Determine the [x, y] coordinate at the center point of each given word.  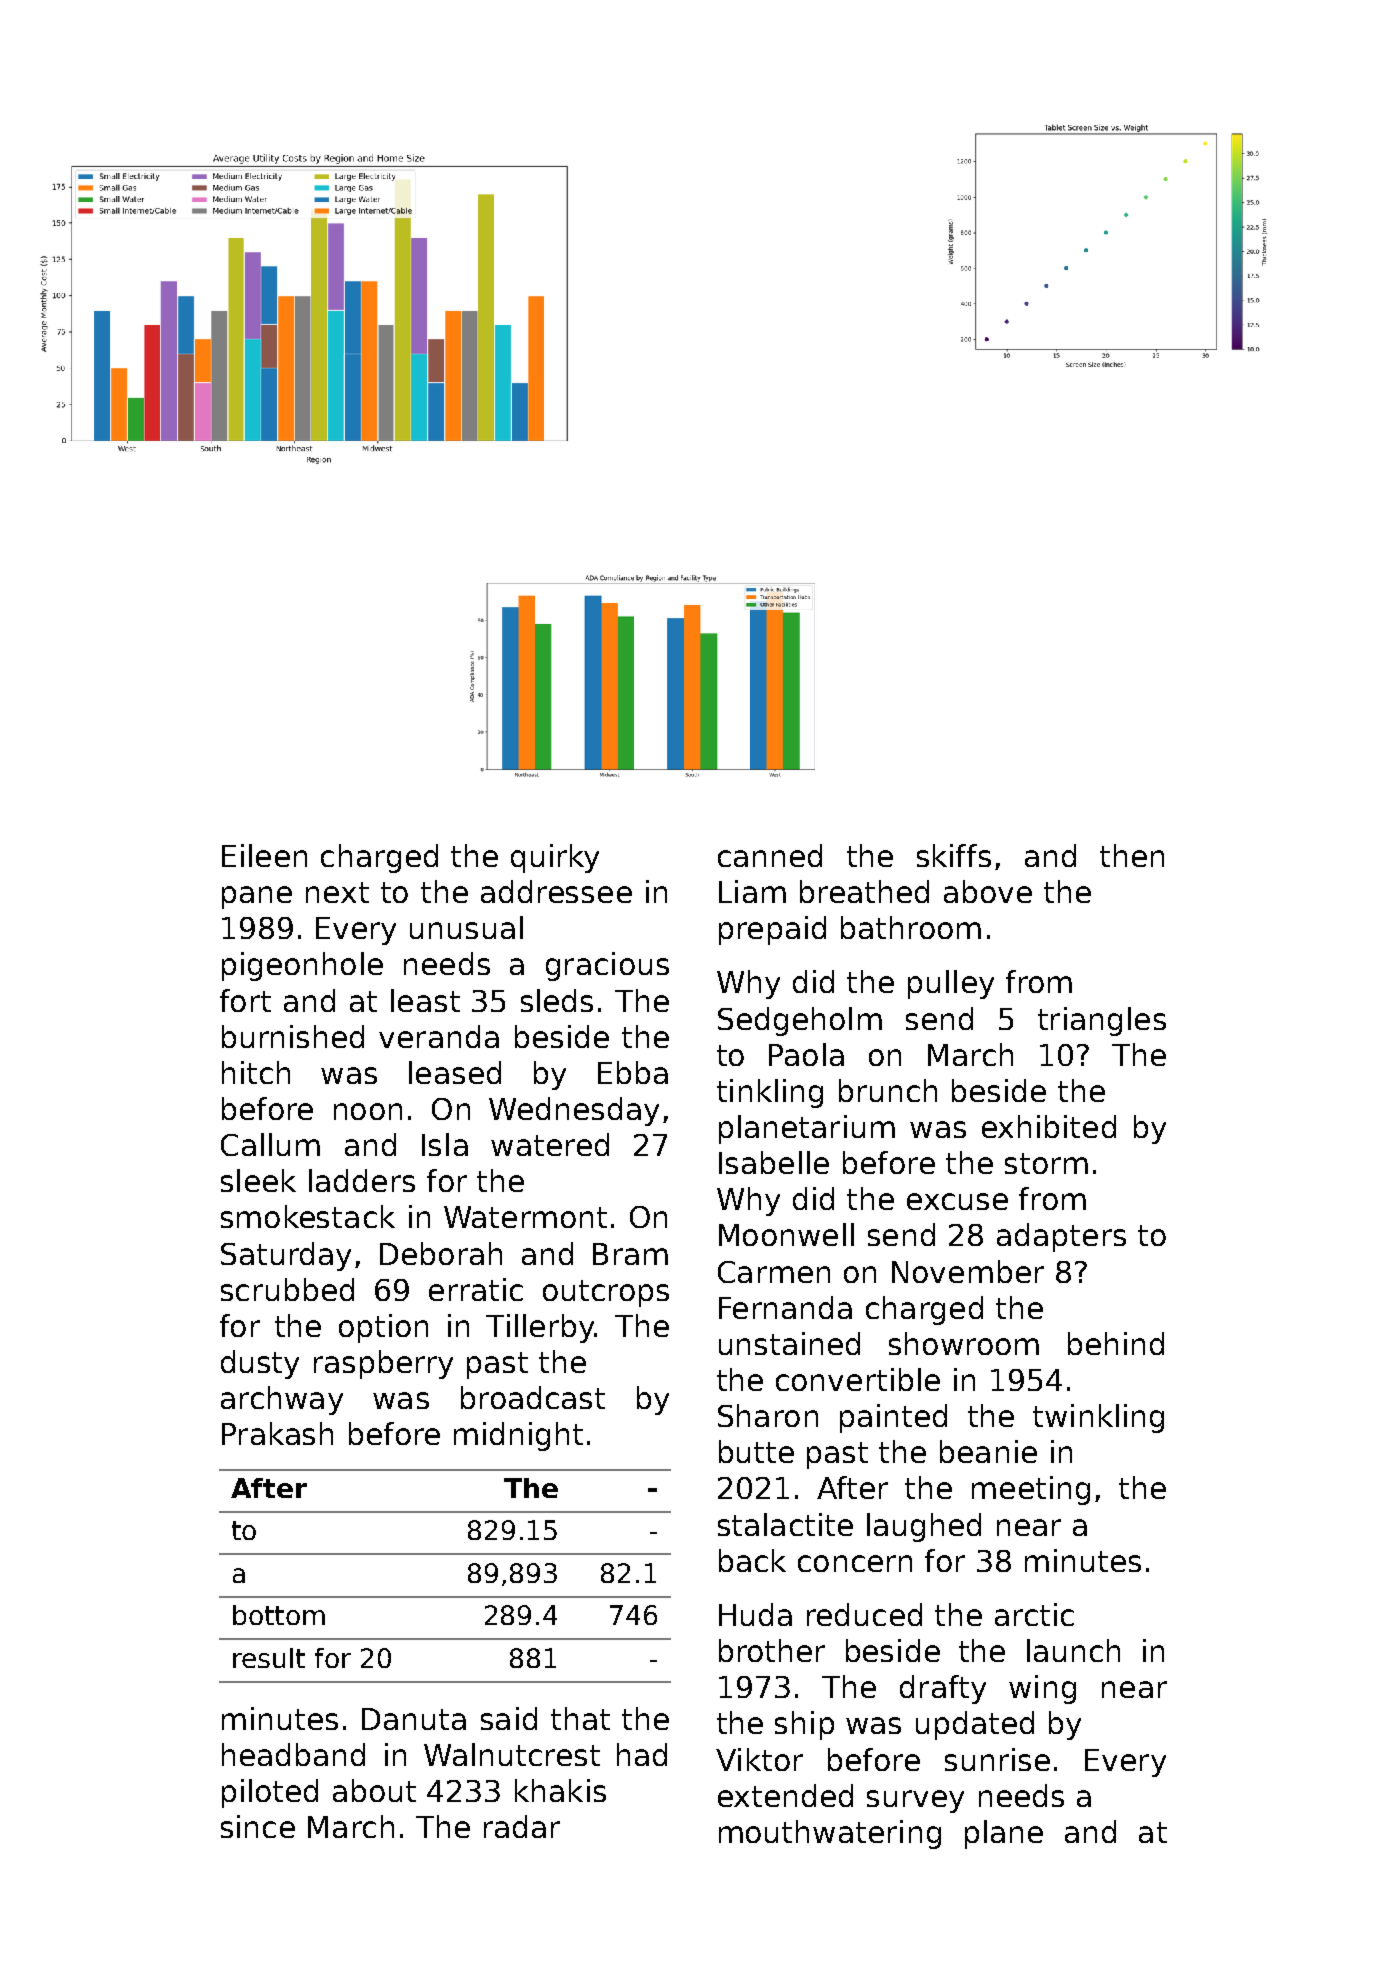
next [337, 892]
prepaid [772, 930]
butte [756, 1451]
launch [1073, 1650]
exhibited [1049, 1126]
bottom [279, 1615]
